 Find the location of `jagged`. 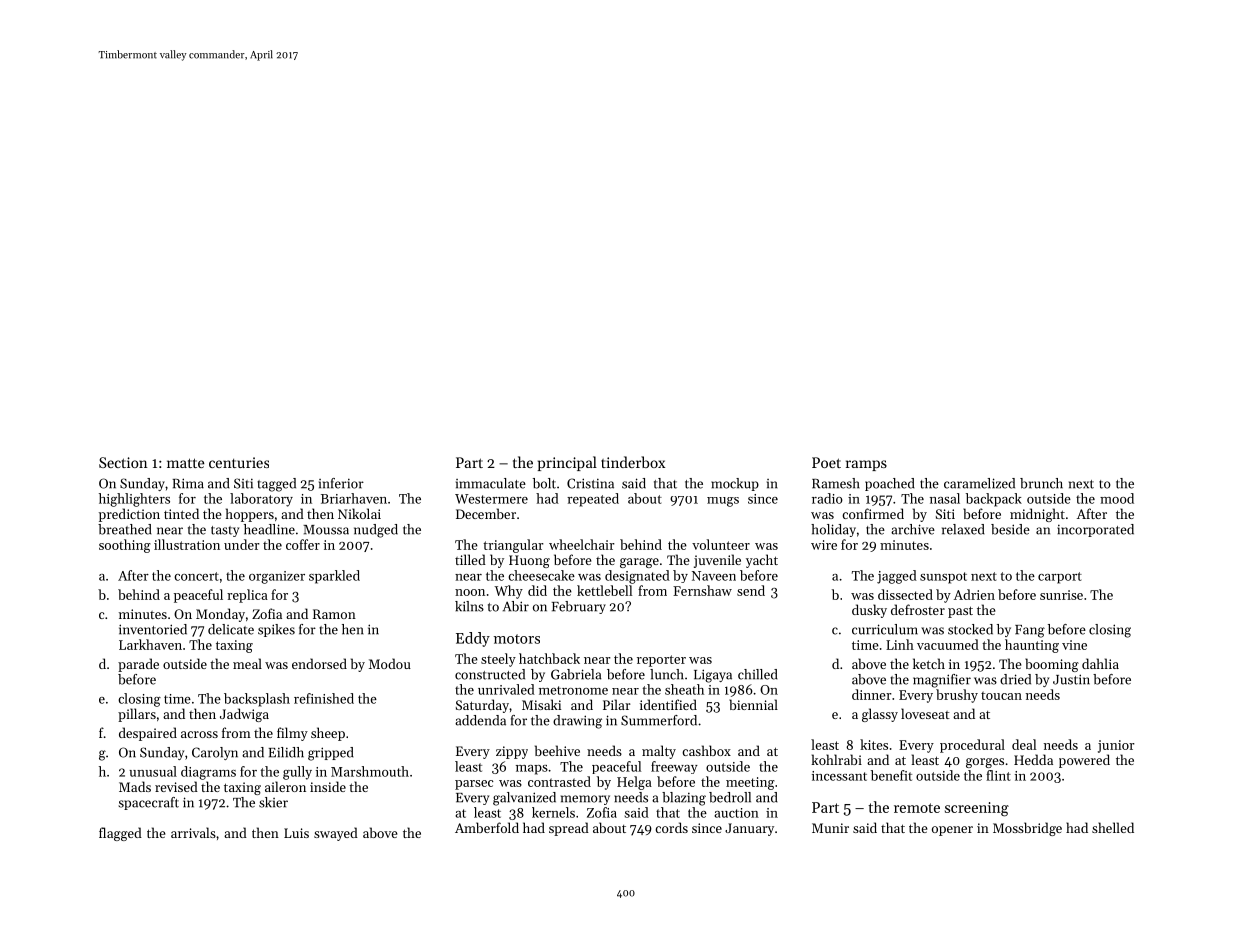

jagged is located at coordinates (897, 577).
